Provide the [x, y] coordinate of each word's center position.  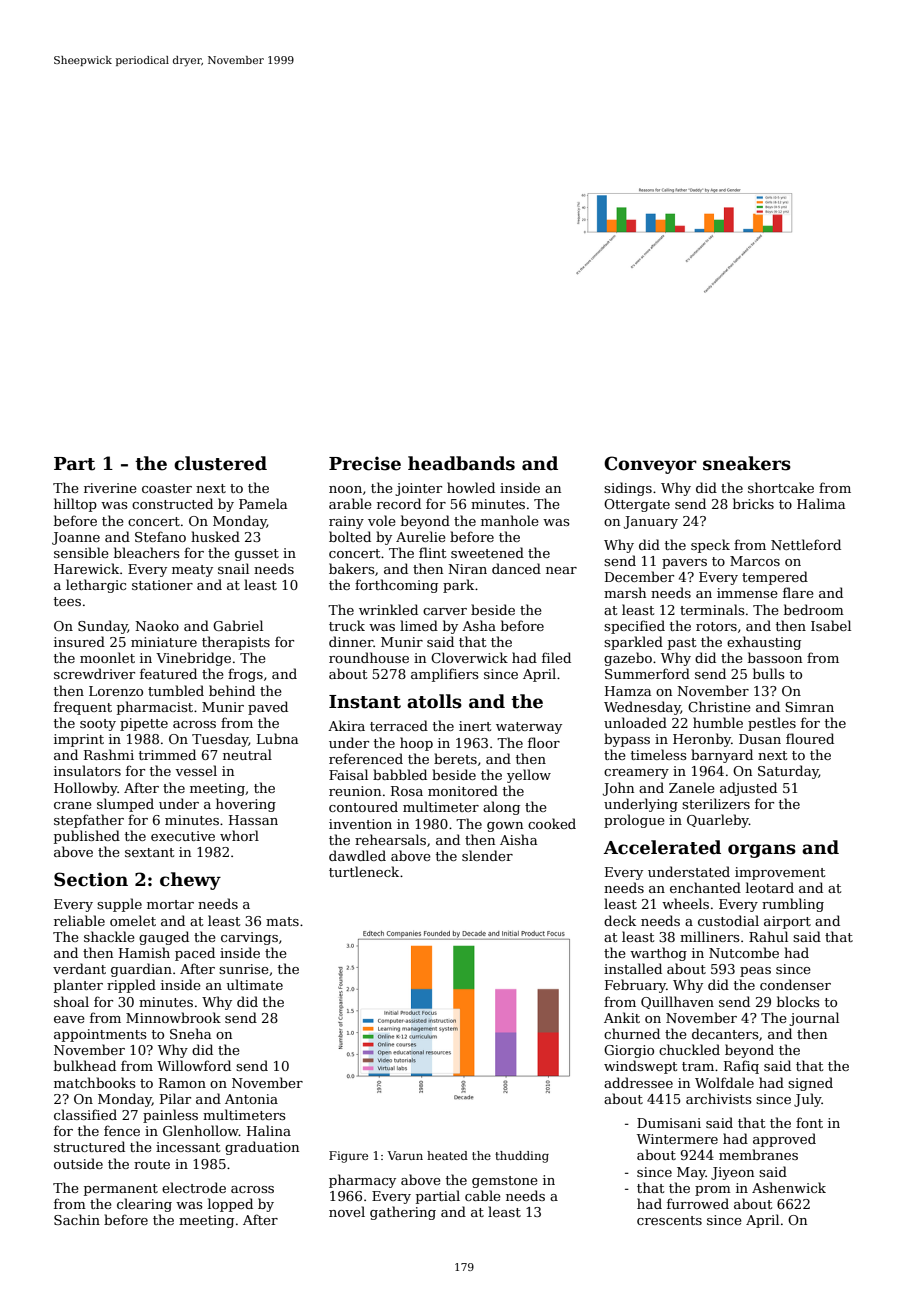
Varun [405, 1155]
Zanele [692, 787]
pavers [684, 564]
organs [762, 851]
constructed [172, 503]
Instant [365, 702]
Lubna [277, 738]
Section [91, 879]
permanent [121, 1190]
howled [471, 487]
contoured [363, 806]
